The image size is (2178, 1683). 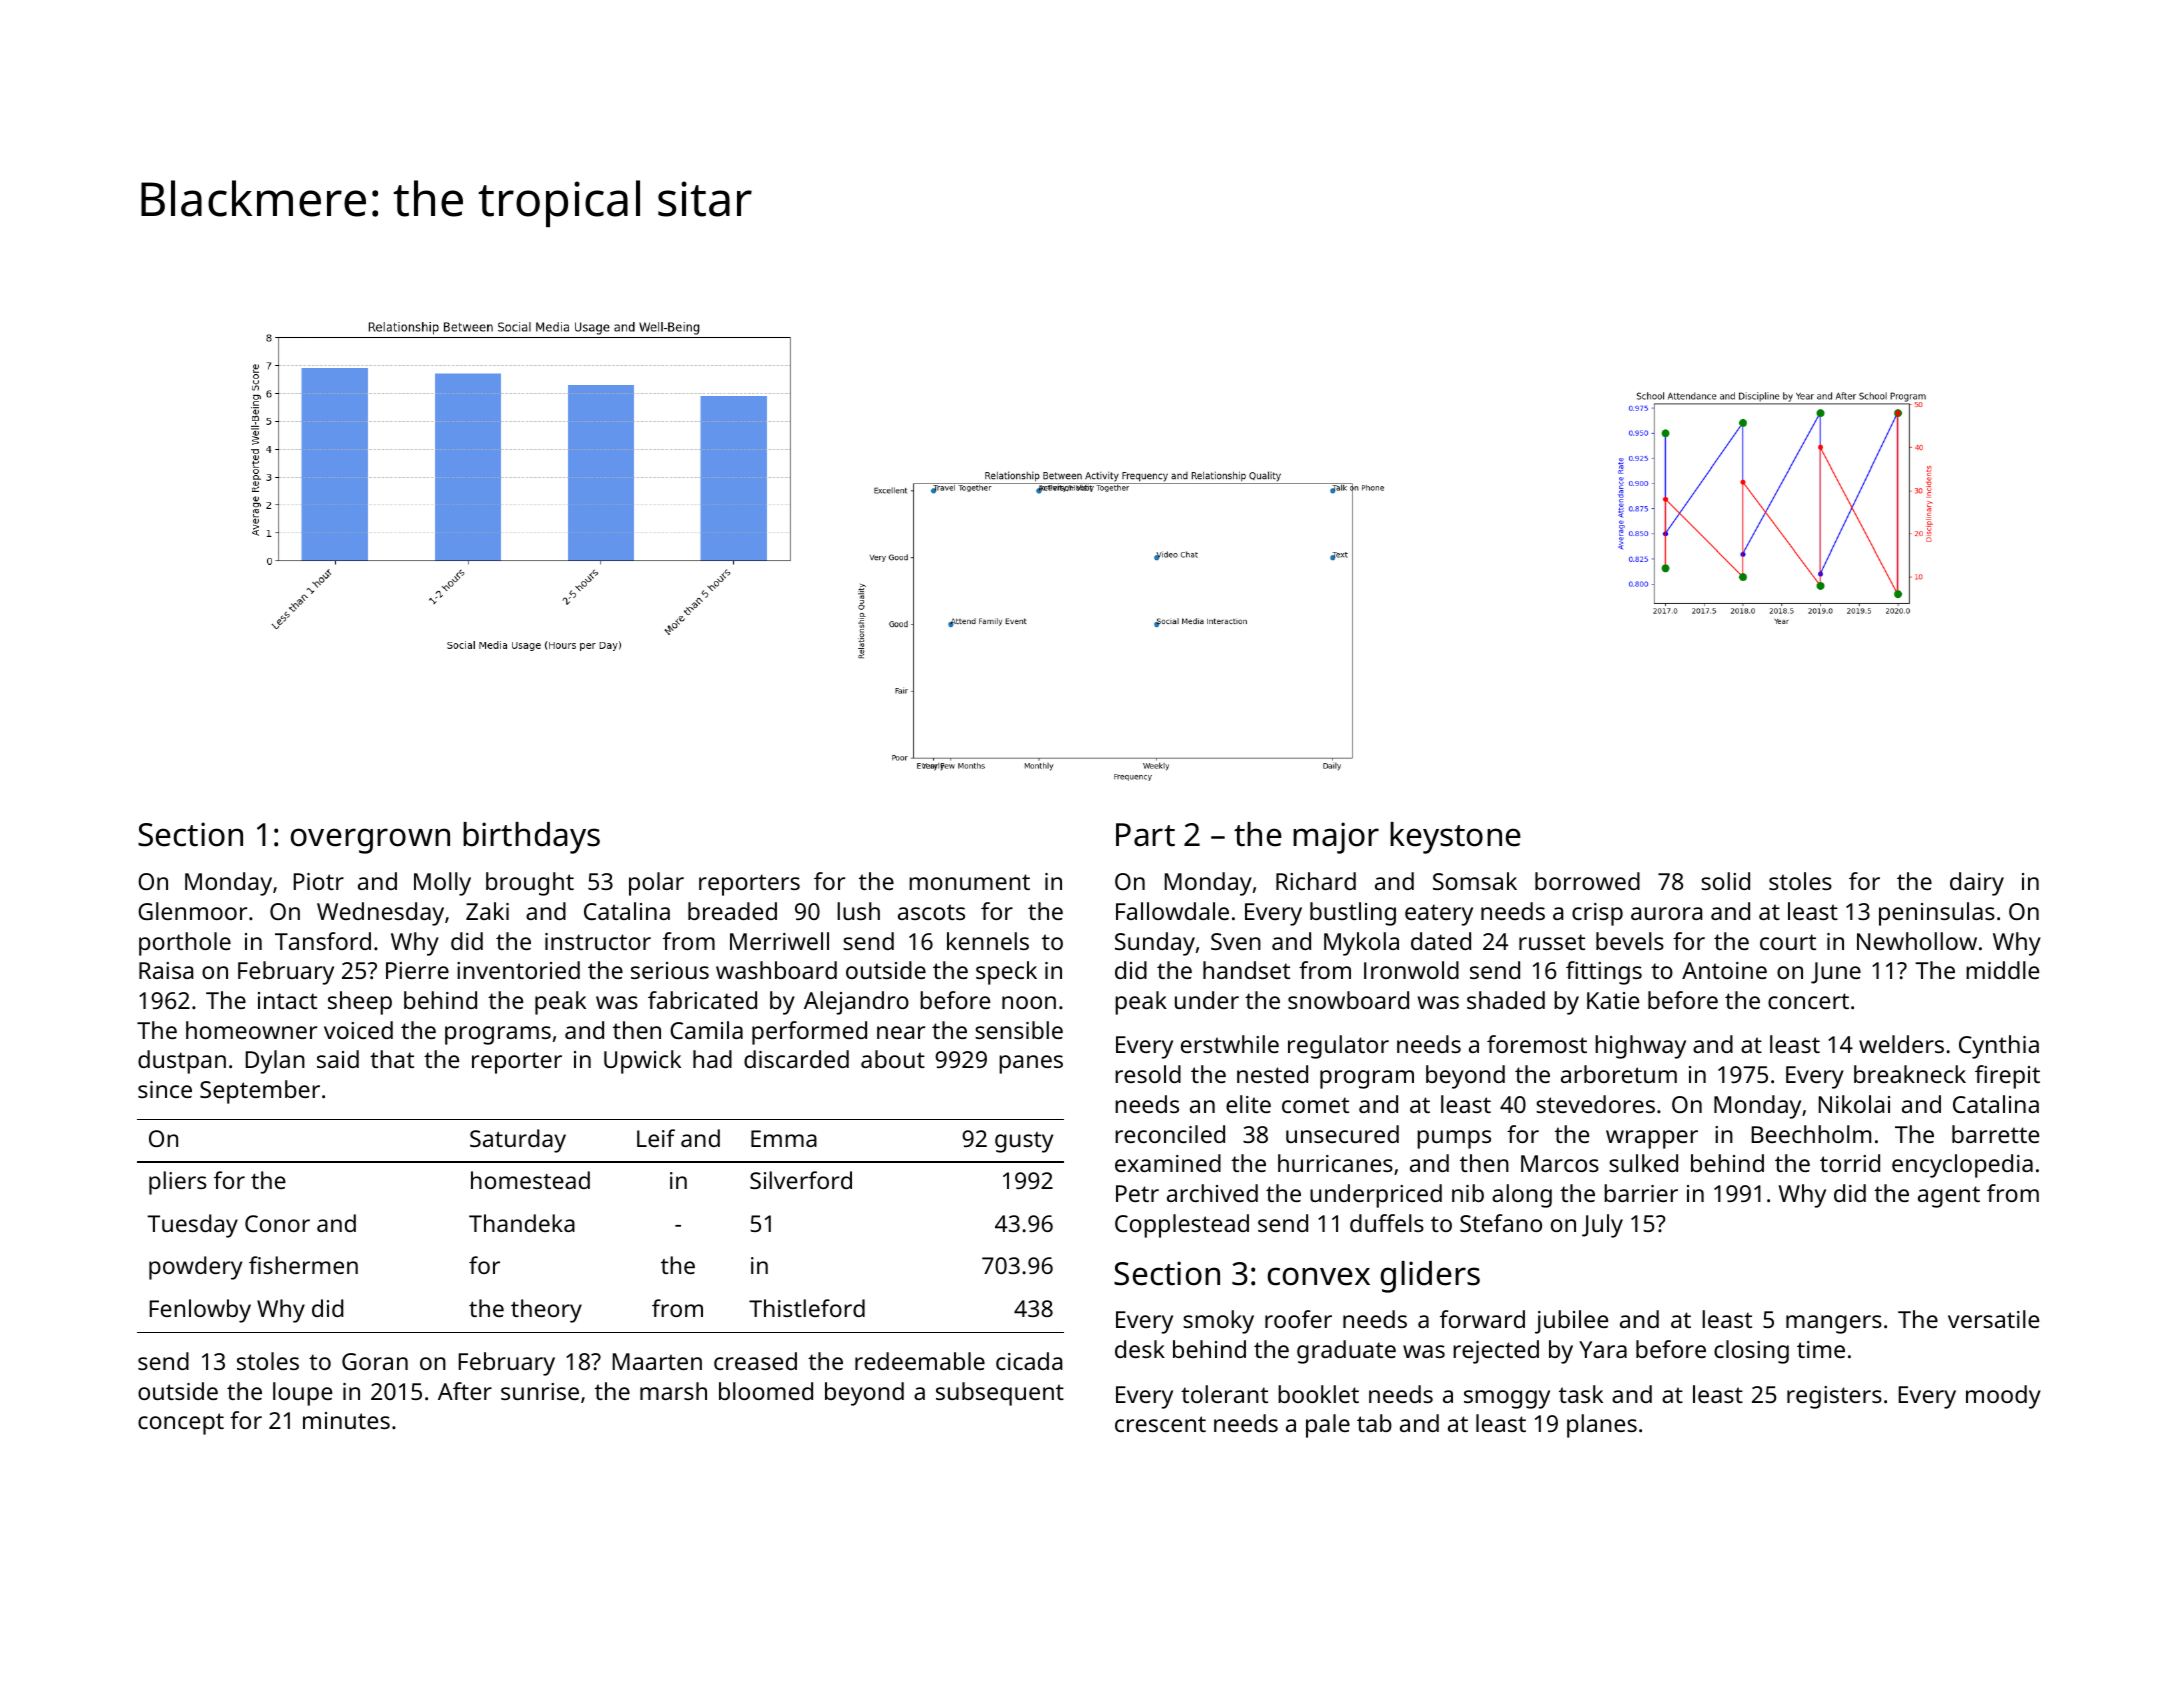 I want to click on since, so click(x=165, y=1089).
